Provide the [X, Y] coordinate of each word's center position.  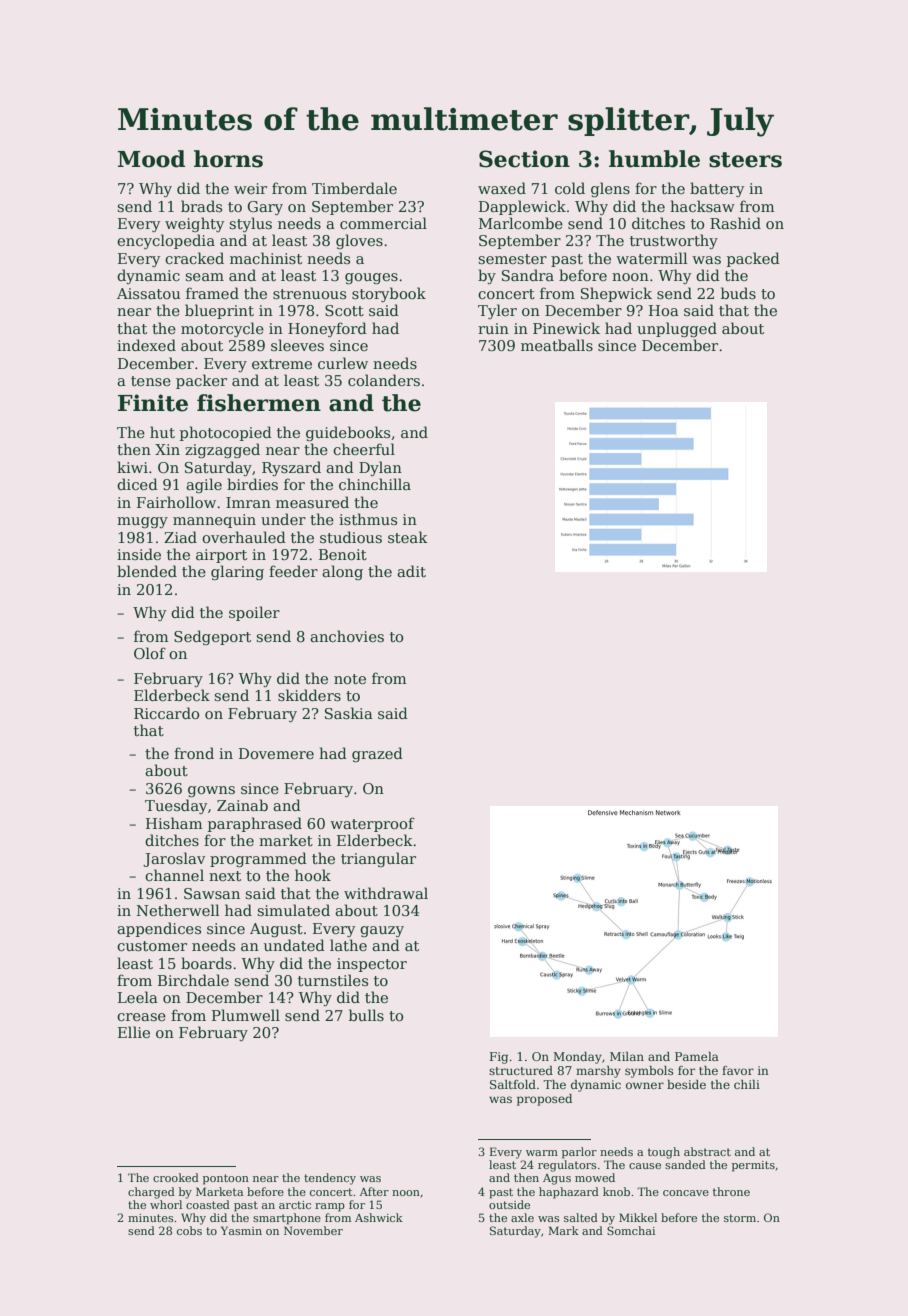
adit [411, 571]
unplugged [677, 329]
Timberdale [354, 188]
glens [610, 189]
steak [408, 537]
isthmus [368, 519]
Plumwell [246, 1015]
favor [738, 1070]
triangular [378, 859]
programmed [258, 859]
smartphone [287, 1219]
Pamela [697, 1056]
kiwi [132, 467]
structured [521, 1070]
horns [228, 159]
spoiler [254, 613]
